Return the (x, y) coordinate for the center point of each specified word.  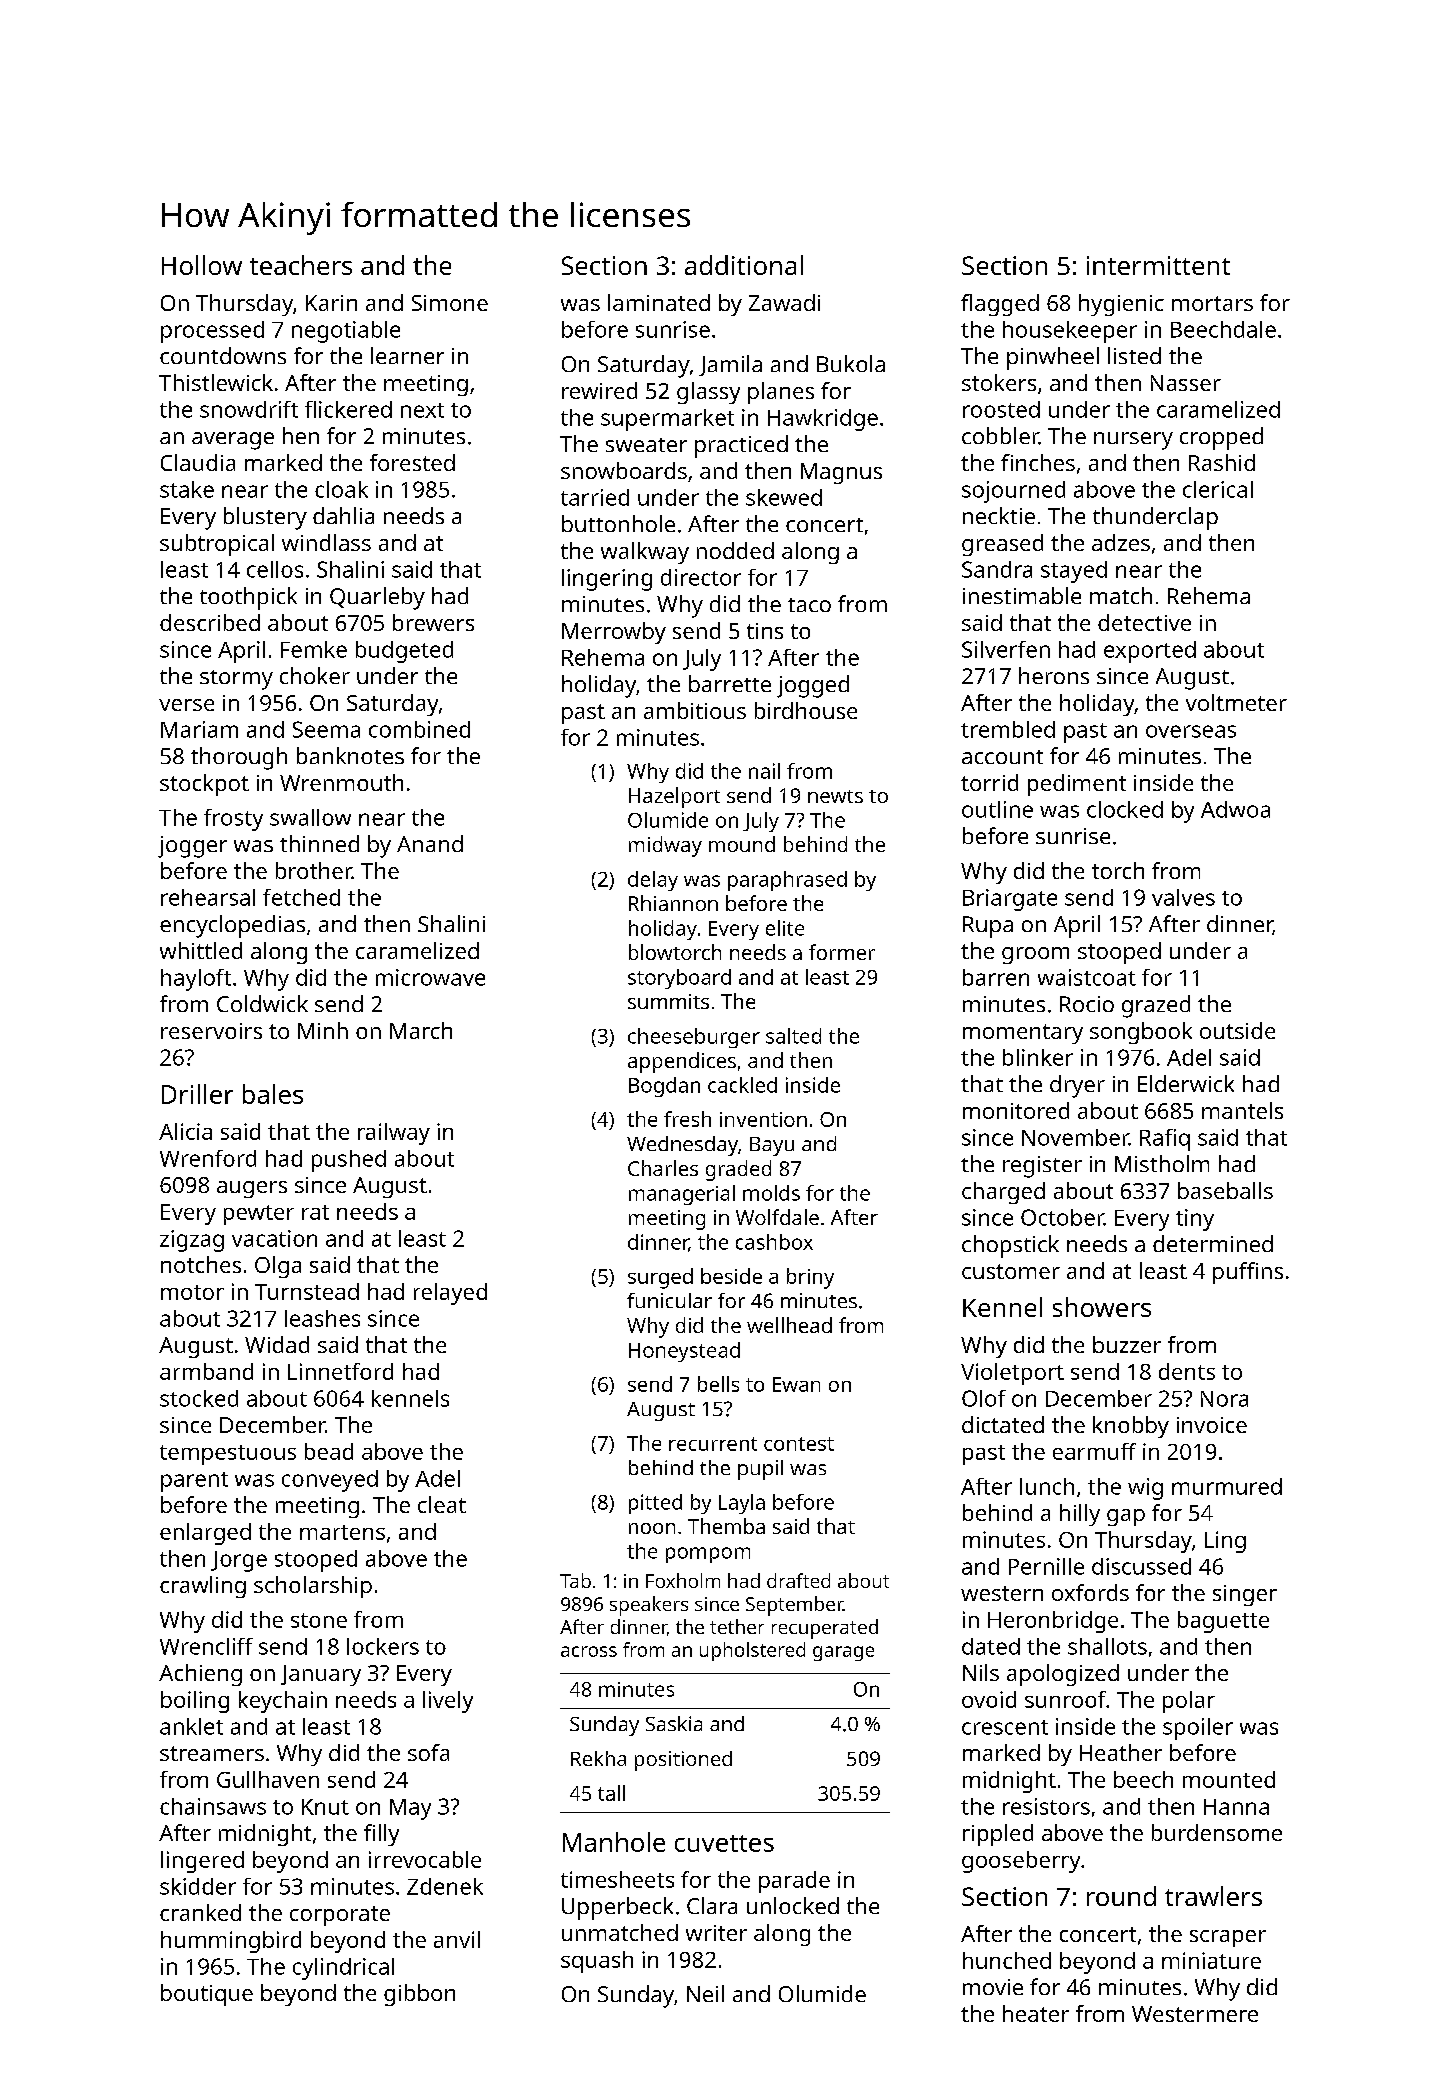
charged (1003, 1193)
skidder (198, 1886)
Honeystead (684, 1352)
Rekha (598, 1758)
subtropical (217, 545)
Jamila (730, 365)
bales (273, 1094)
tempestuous (228, 1455)
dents (1187, 1371)
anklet (191, 1726)
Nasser (1186, 383)
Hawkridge (823, 420)
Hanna (1236, 1807)
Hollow (202, 265)
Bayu (772, 1146)
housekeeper (1070, 332)
